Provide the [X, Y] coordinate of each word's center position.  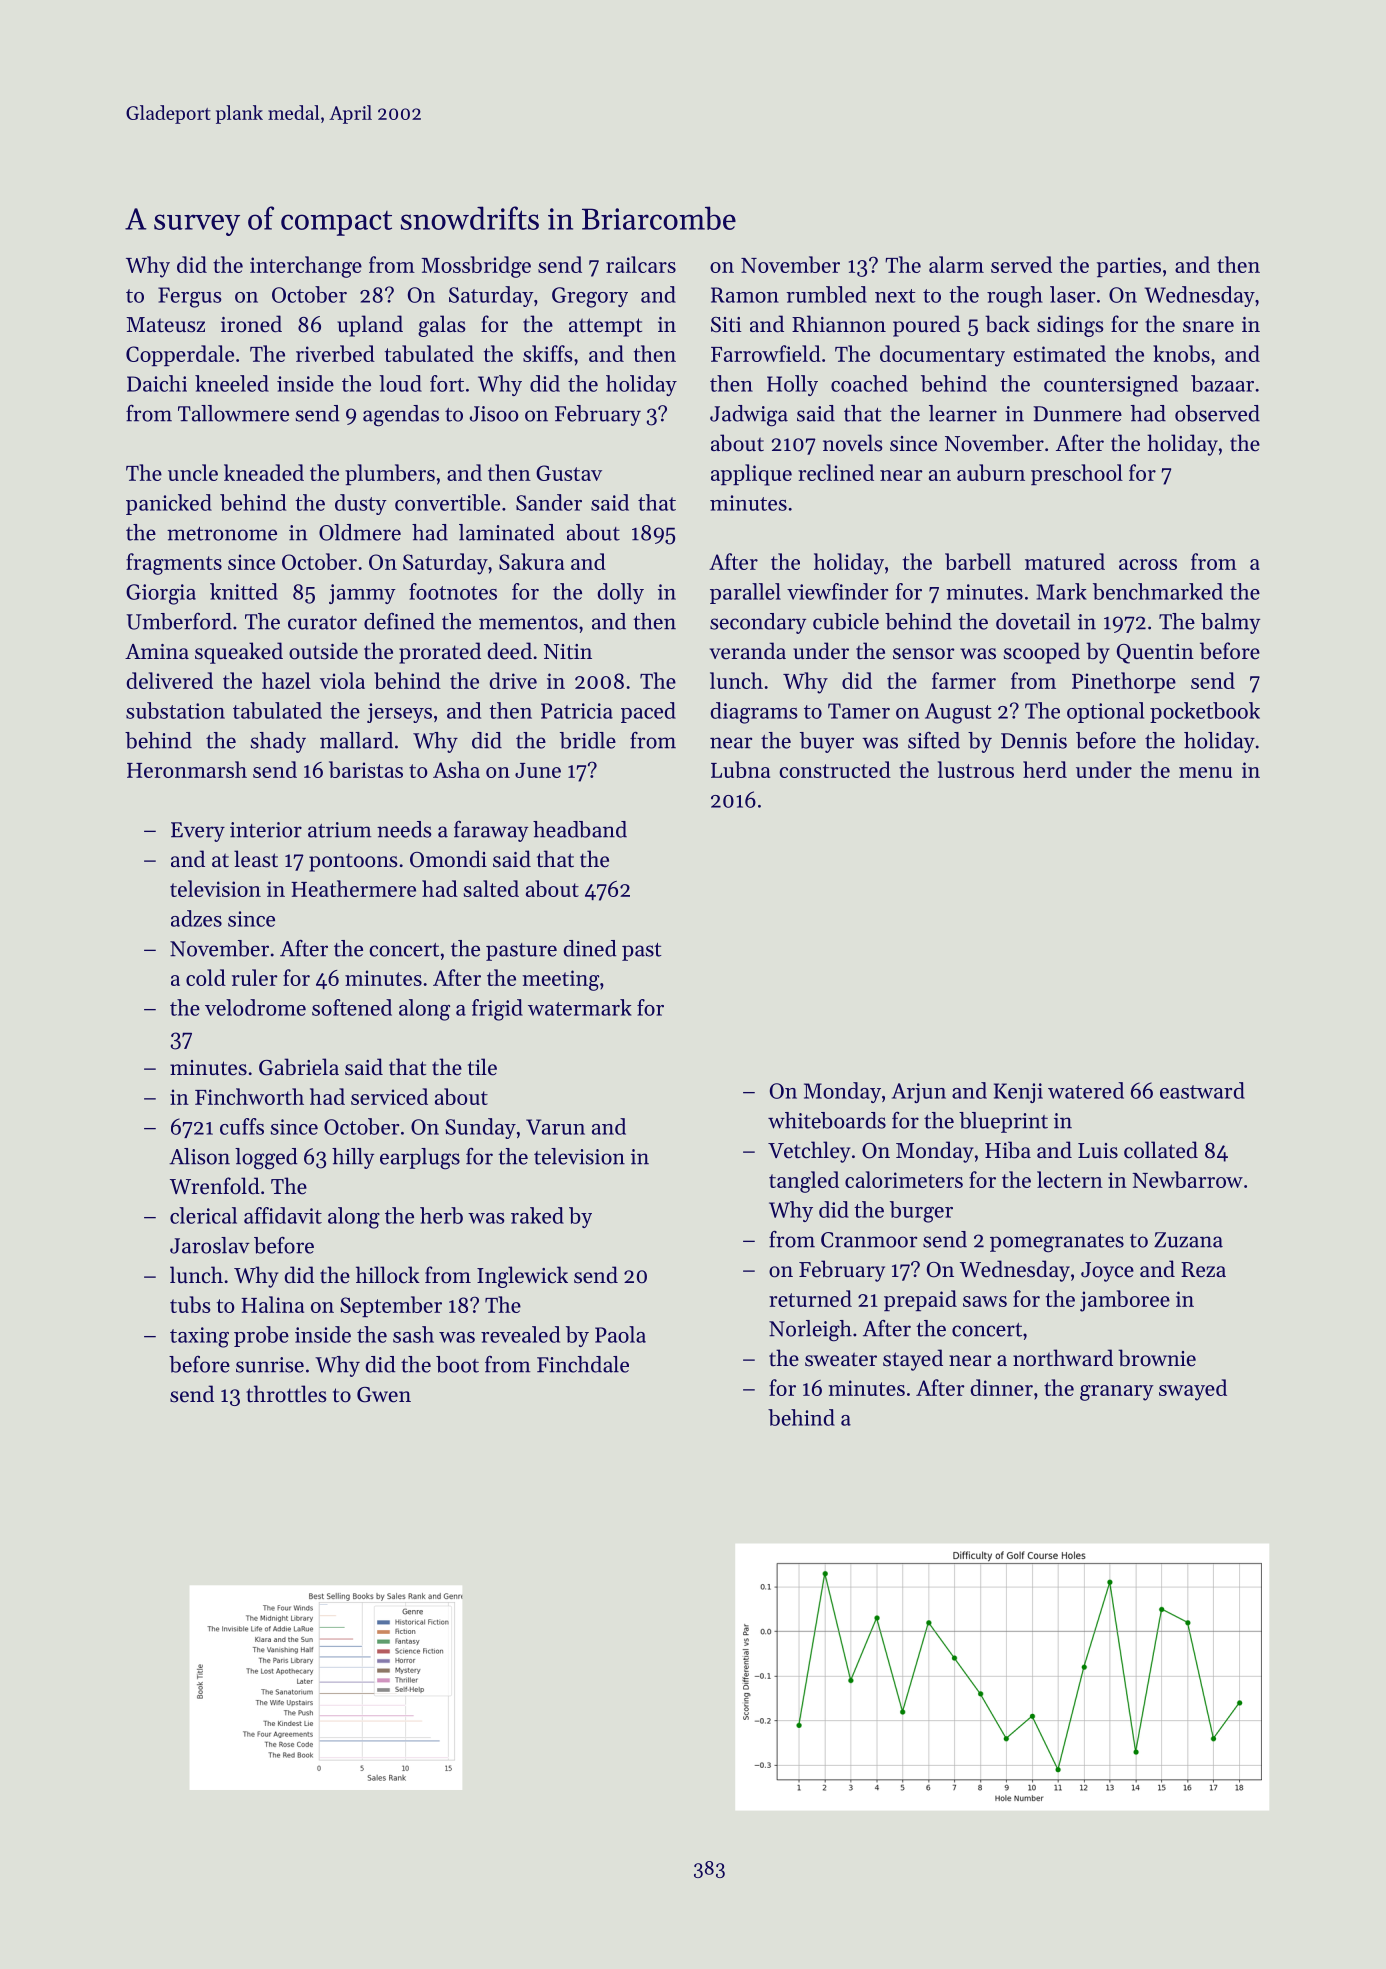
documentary [942, 356]
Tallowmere [233, 413]
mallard [356, 740]
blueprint [1003, 1122]
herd [1045, 769]
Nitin [568, 652]
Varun [555, 1127]
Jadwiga [749, 416]
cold [206, 977]
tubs [190, 1304]
